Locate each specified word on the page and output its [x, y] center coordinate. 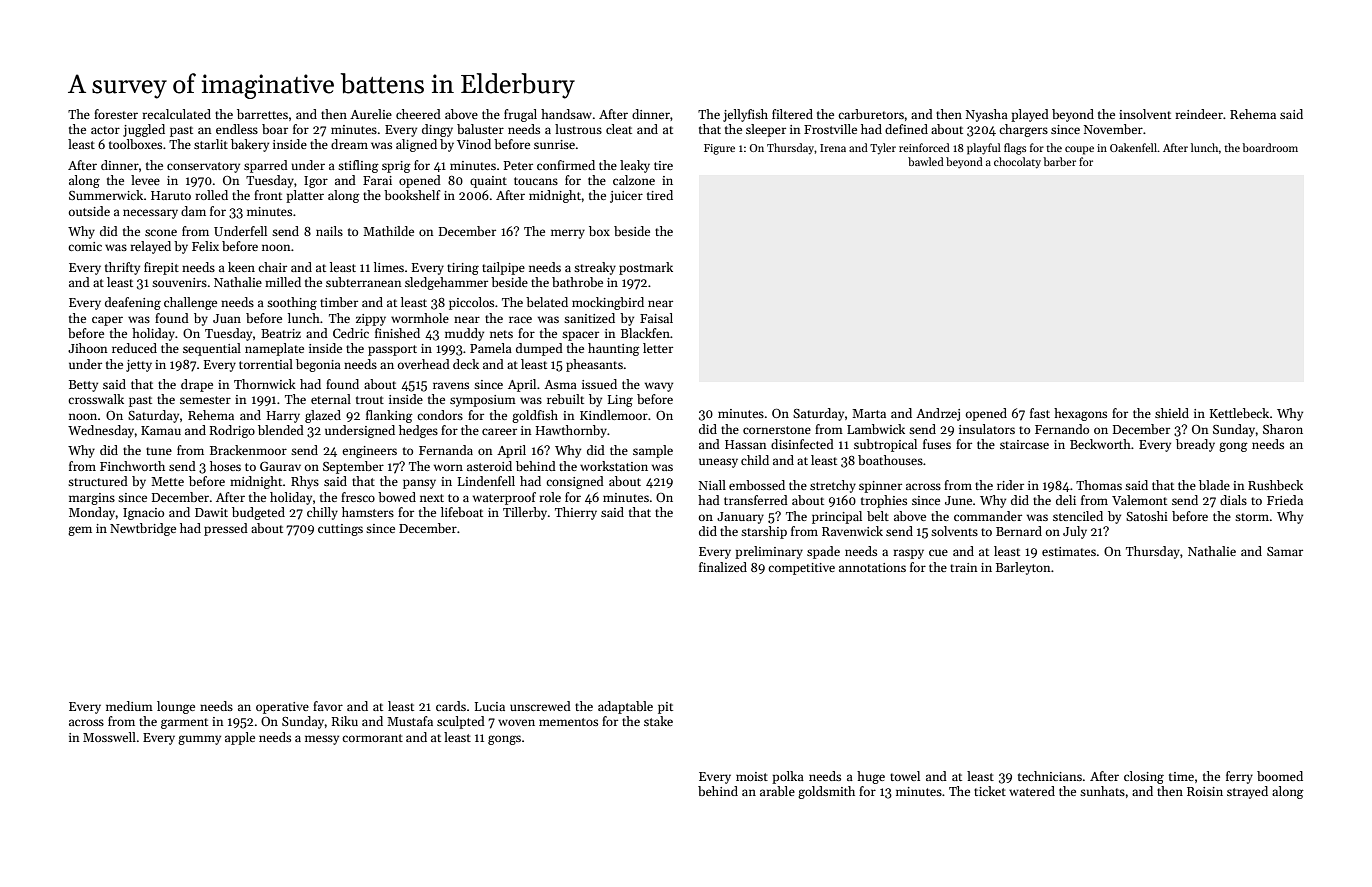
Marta [869, 413]
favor [328, 706]
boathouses [890, 460]
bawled [926, 161]
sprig [396, 167]
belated [547, 302]
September [353, 467]
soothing [292, 303]
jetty [139, 366]
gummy [199, 740]
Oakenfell [1134, 147]
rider [1010, 485]
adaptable [625, 707]
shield [1172, 413]
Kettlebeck [1239, 413]
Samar [1285, 551]
